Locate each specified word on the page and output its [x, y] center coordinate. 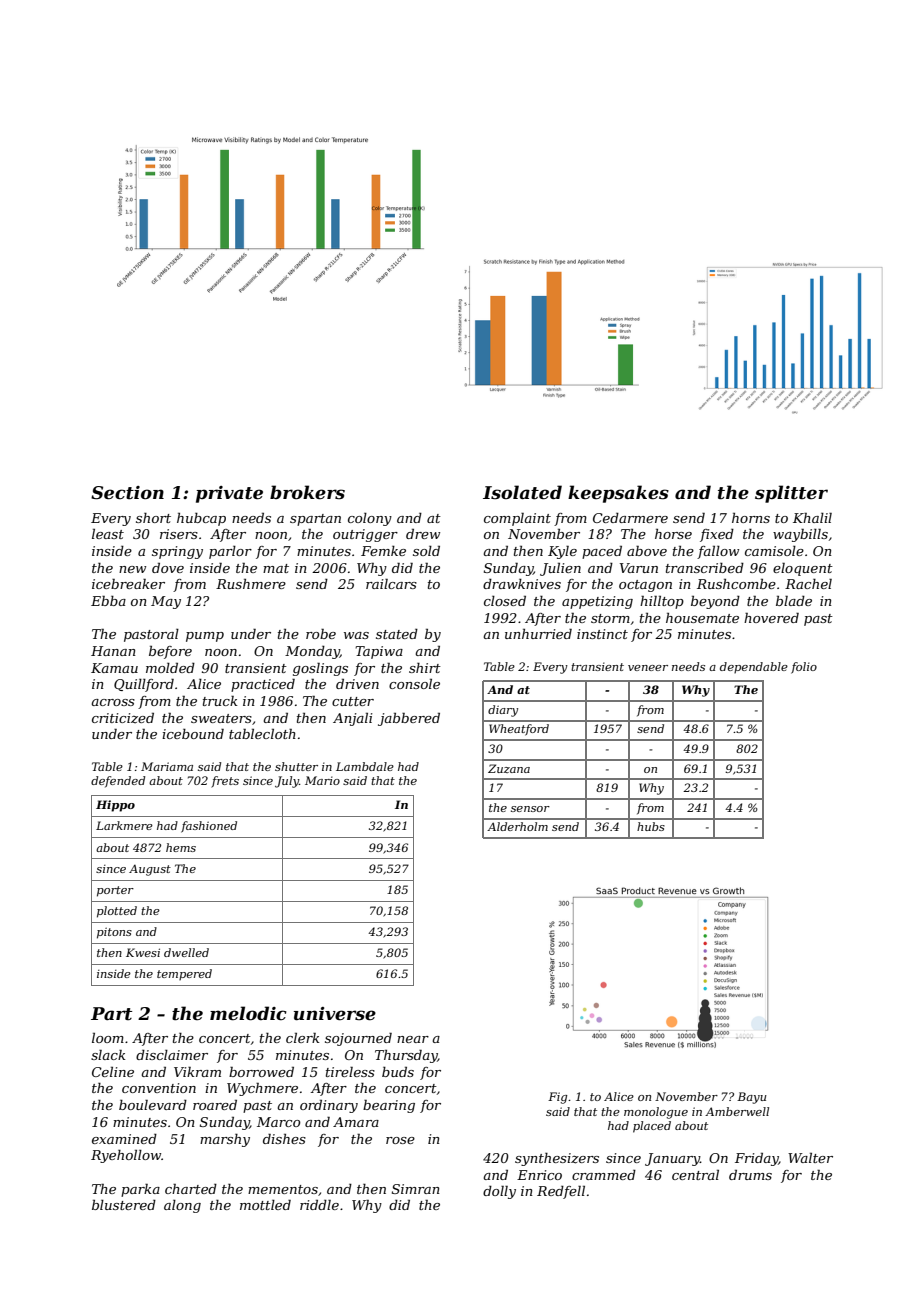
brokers [307, 492]
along [182, 1206]
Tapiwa [379, 652]
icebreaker [128, 584]
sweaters [221, 718]
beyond [715, 602]
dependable [754, 668]
